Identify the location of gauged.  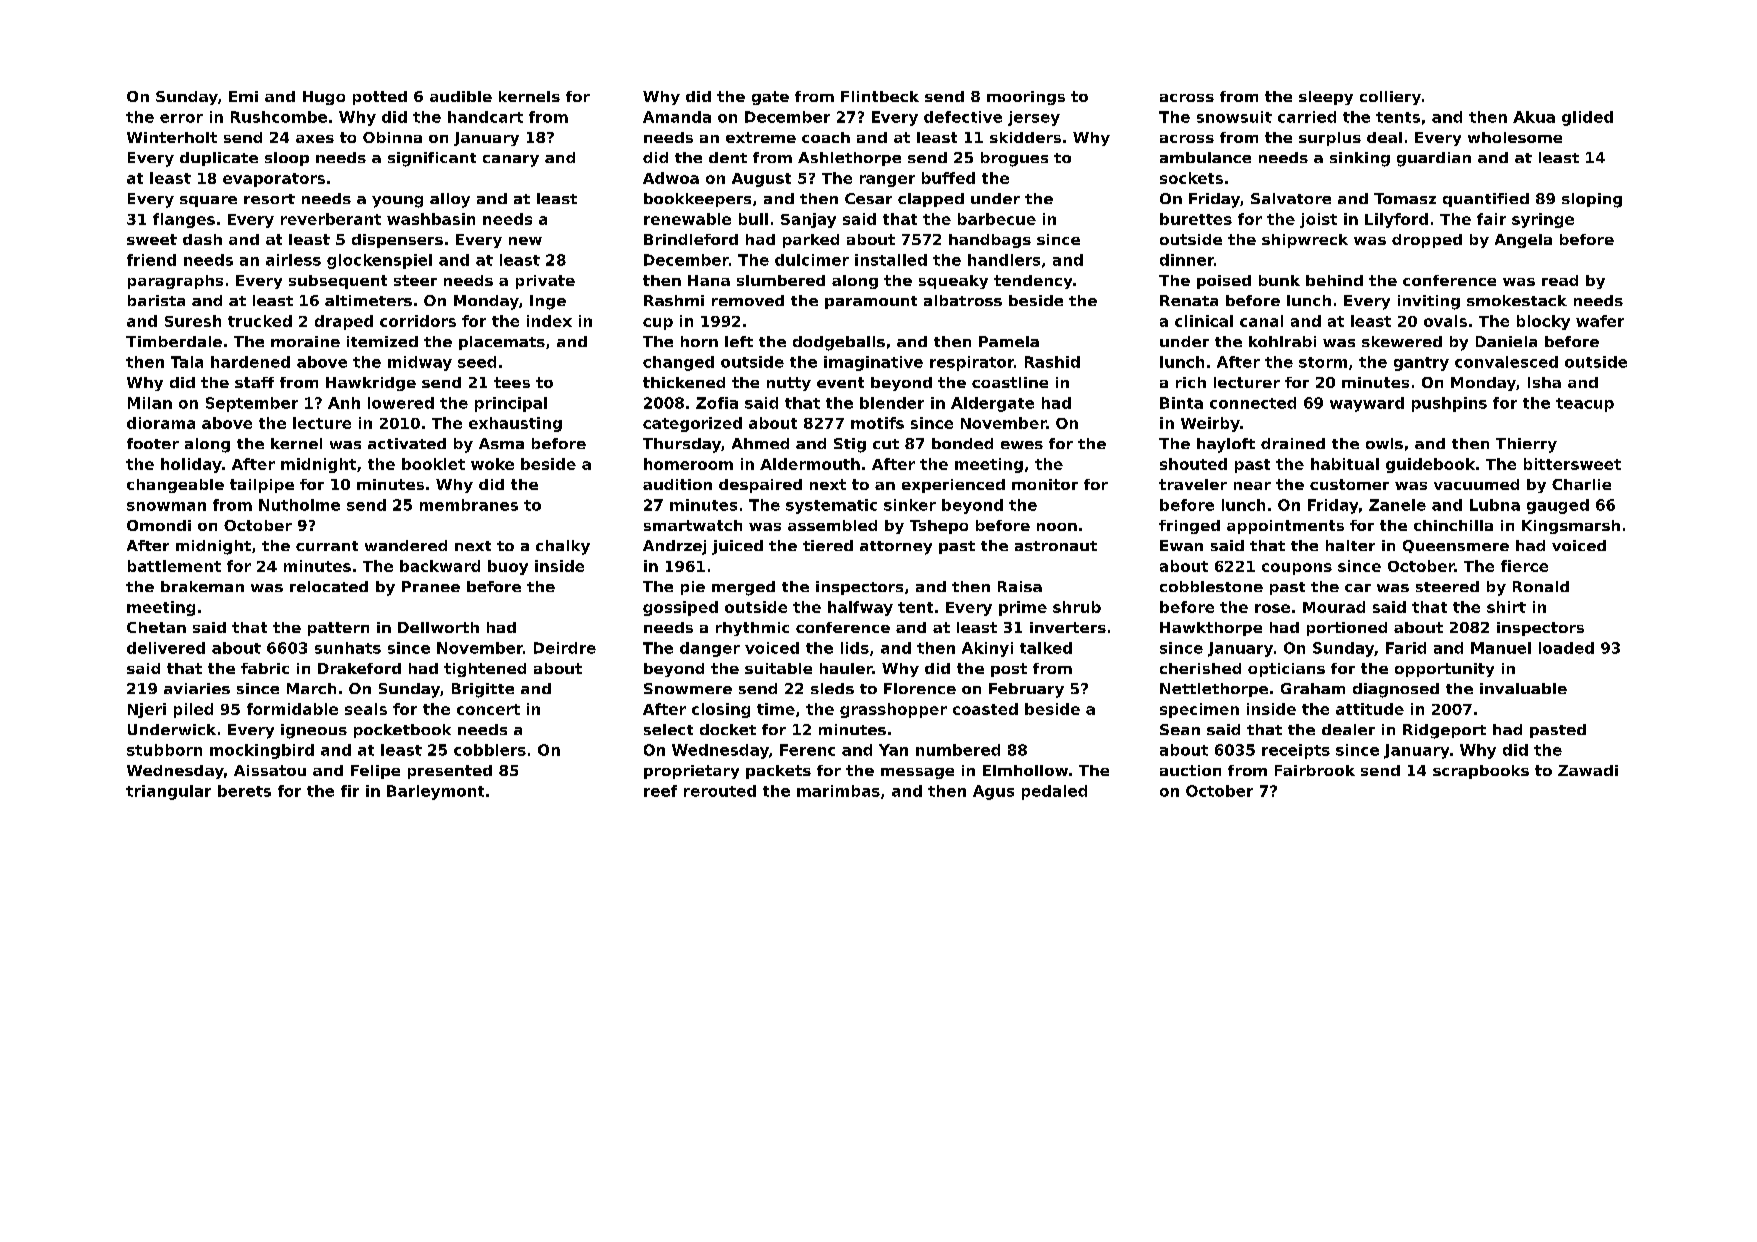
(1558, 506).
